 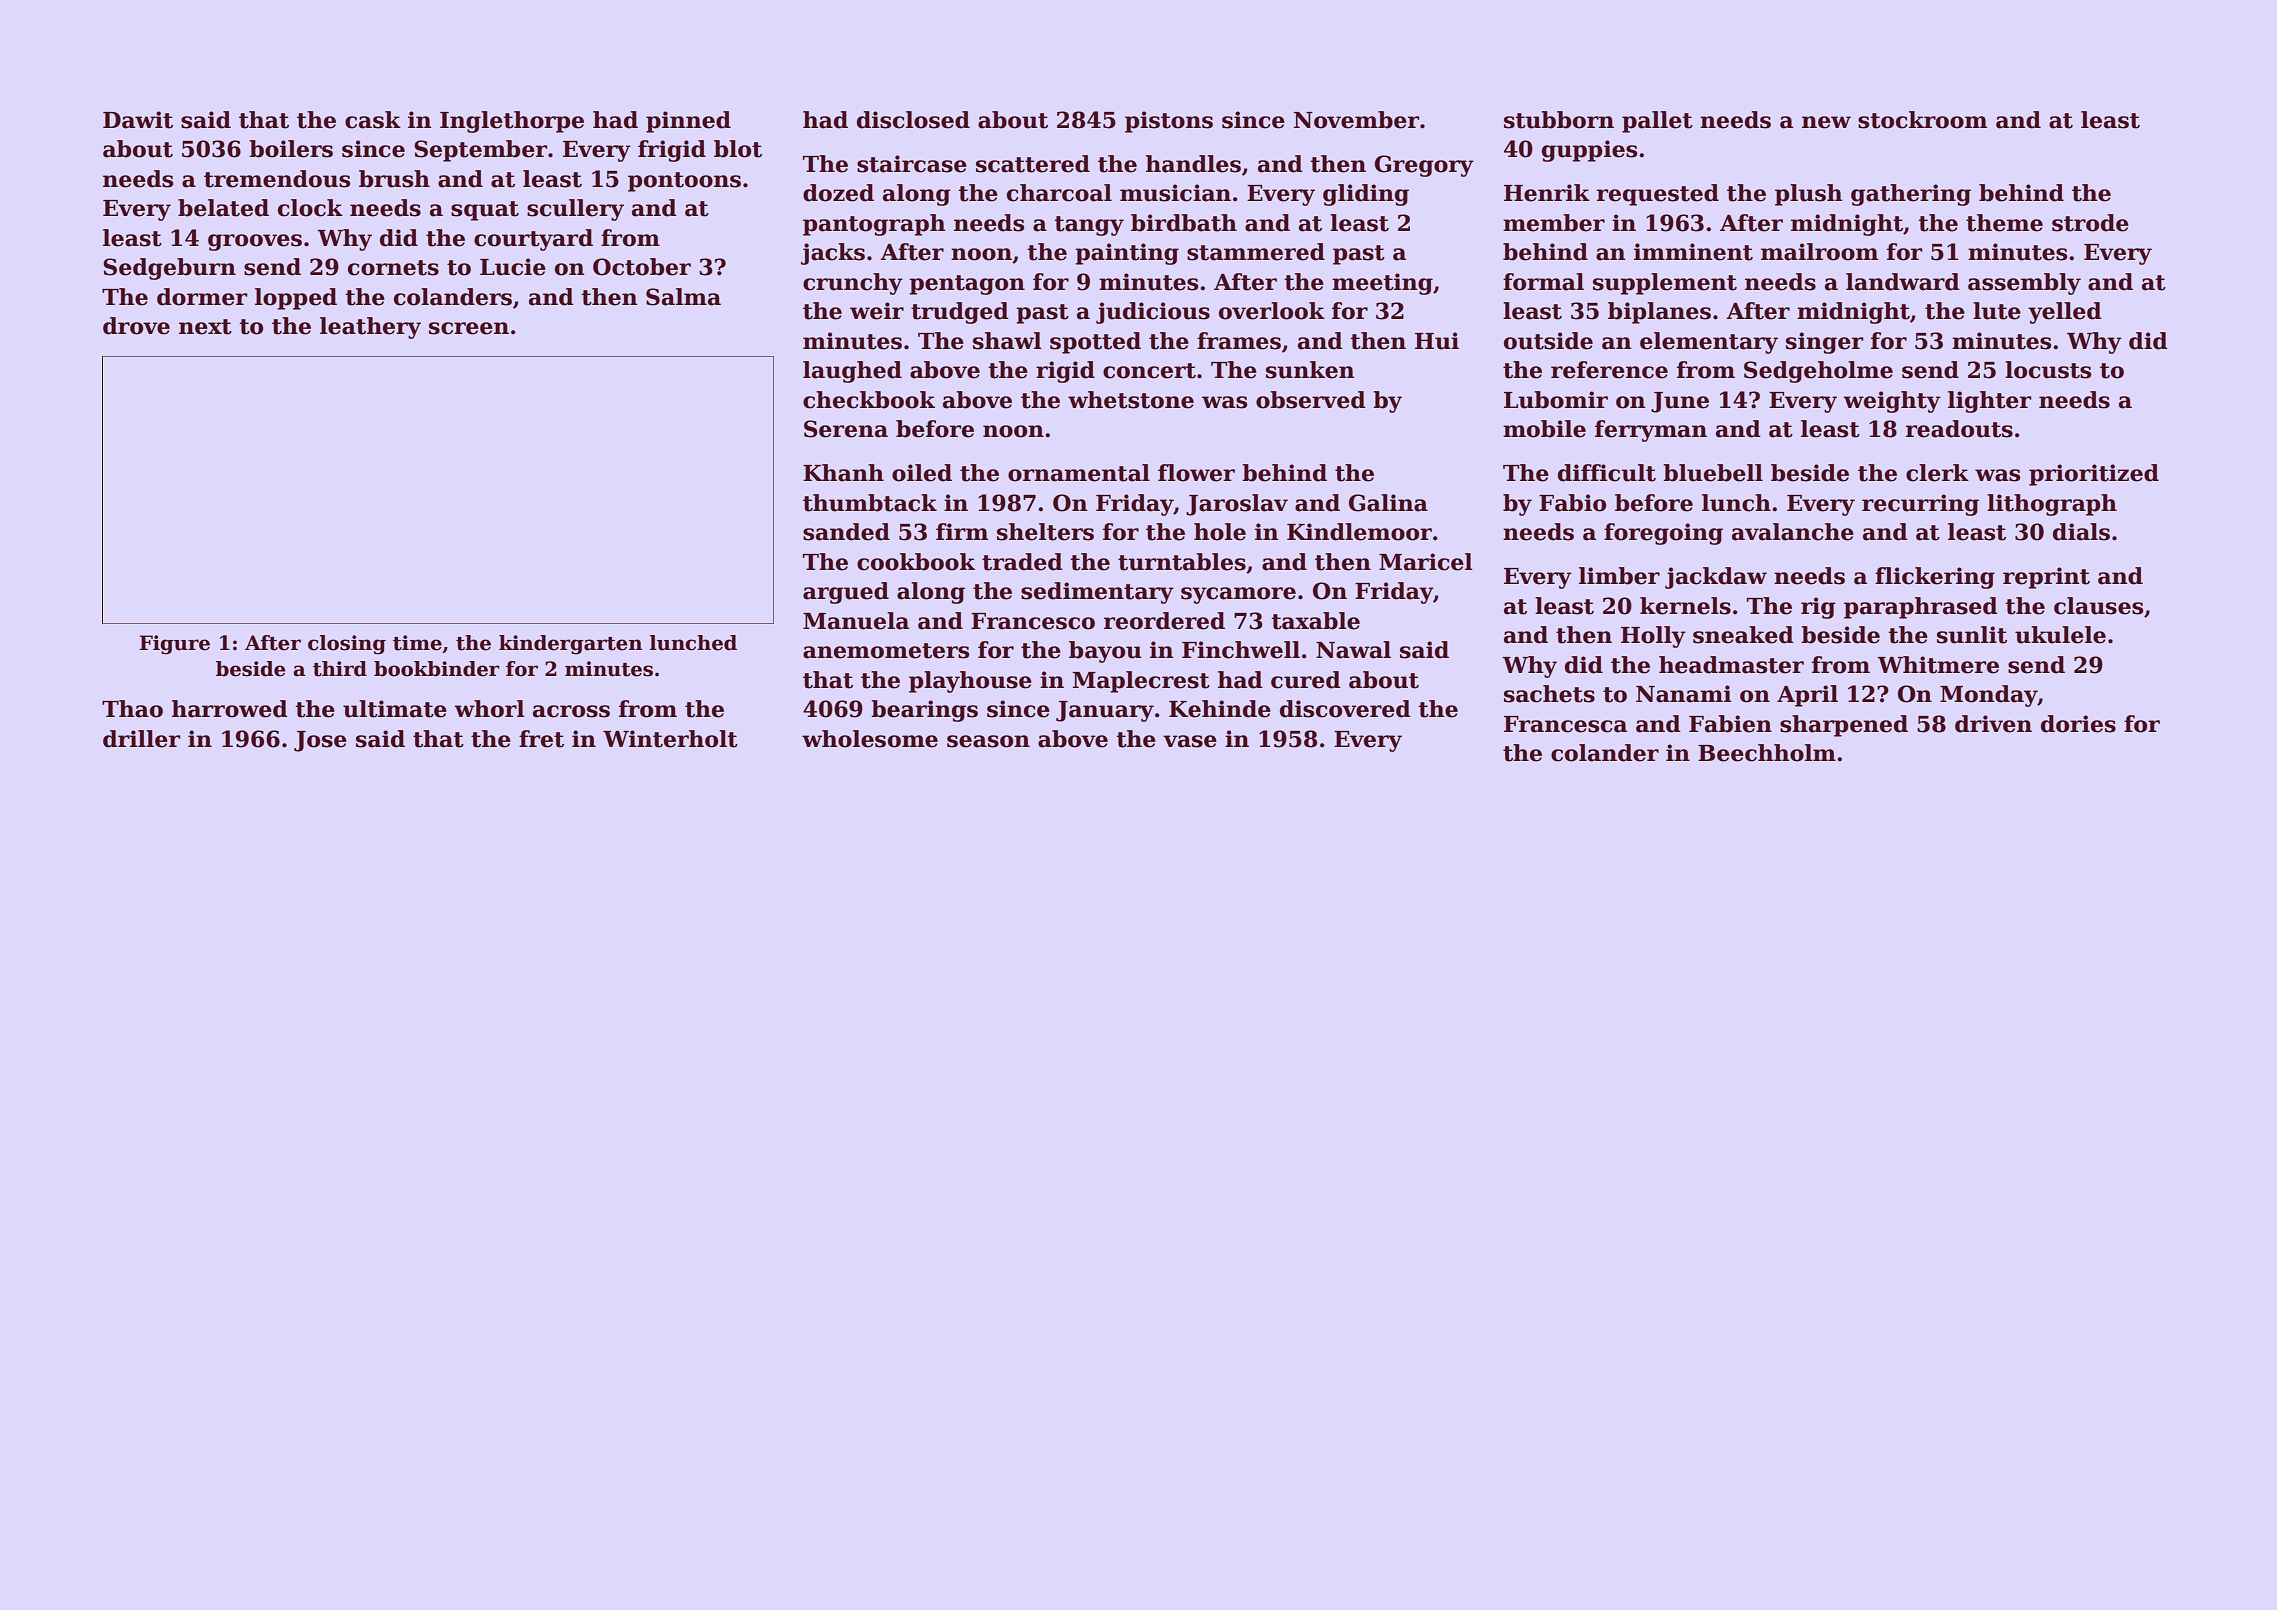 What do you see at coordinates (437, 669) in the screenshot?
I see `bookbinder` at bounding box center [437, 669].
